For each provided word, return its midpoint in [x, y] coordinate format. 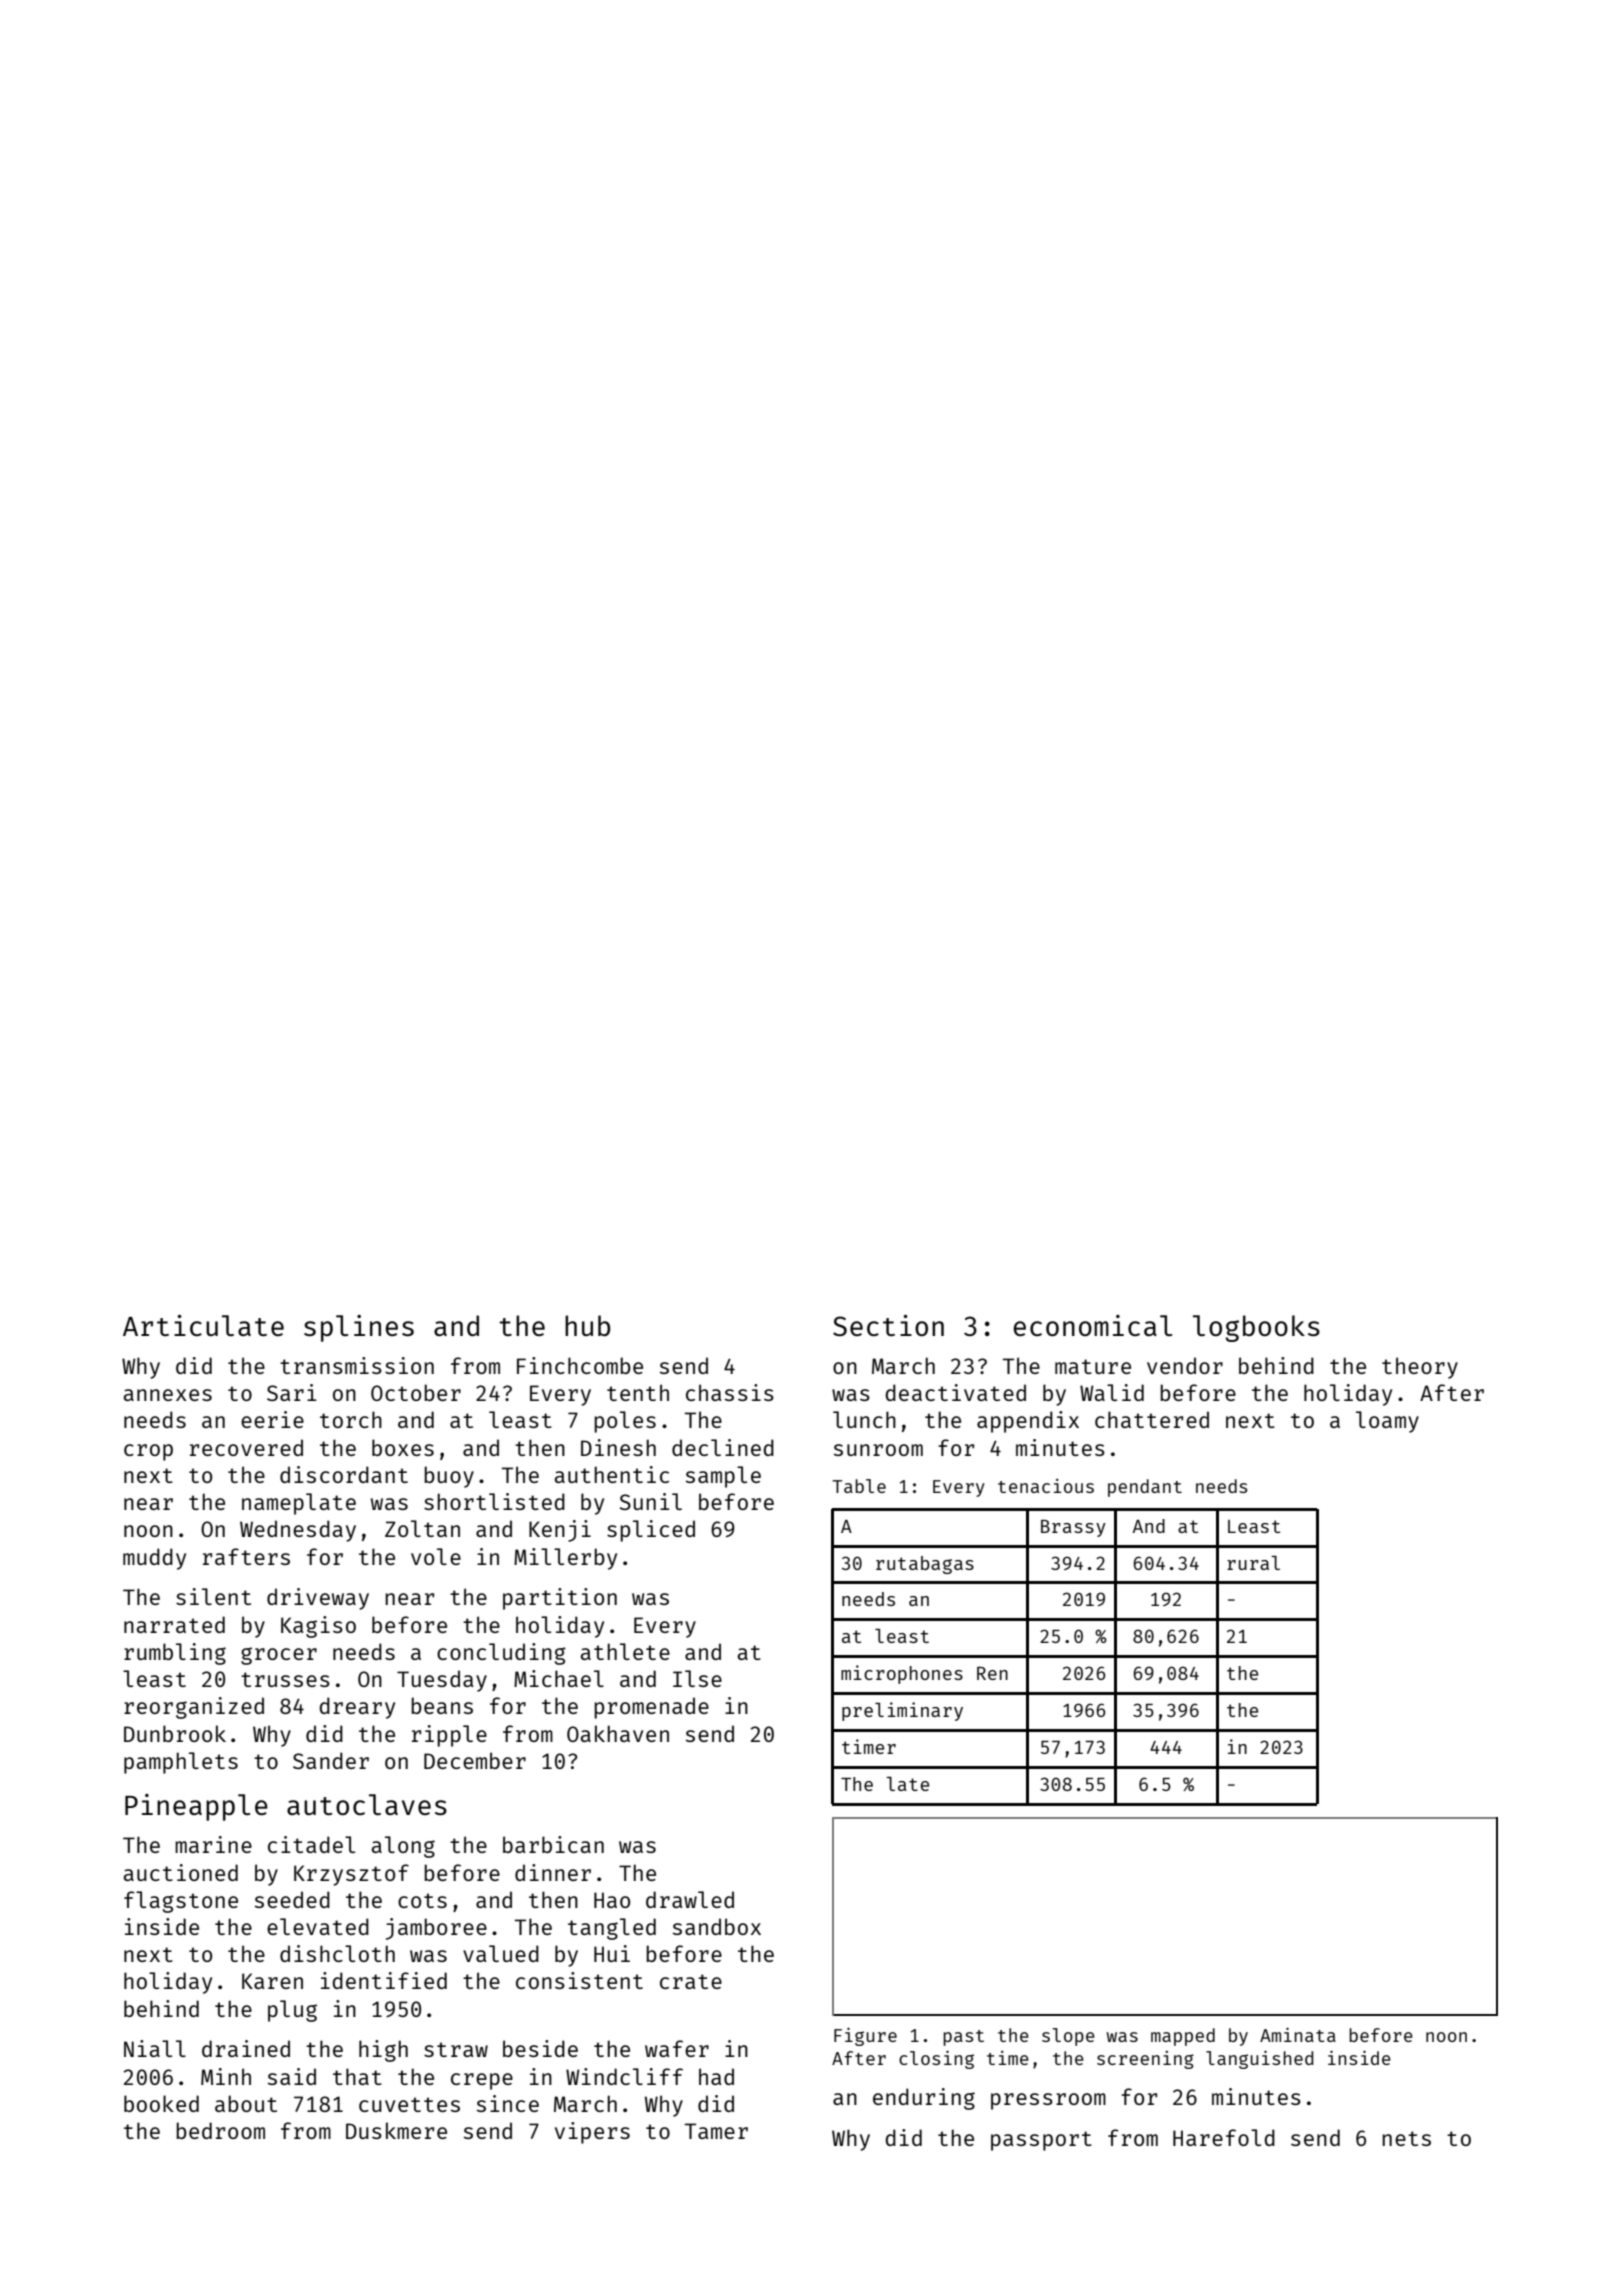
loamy [1387, 1422]
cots [422, 1900]
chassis [730, 1392]
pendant [1145, 1488]
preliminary [902, 1711]
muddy [154, 1559]
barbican [553, 1844]
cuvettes [409, 2104]
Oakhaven [618, 1733]
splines [359, 1328]
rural [1253, 1563]
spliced [651, 1531]
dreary [357, 1708]
